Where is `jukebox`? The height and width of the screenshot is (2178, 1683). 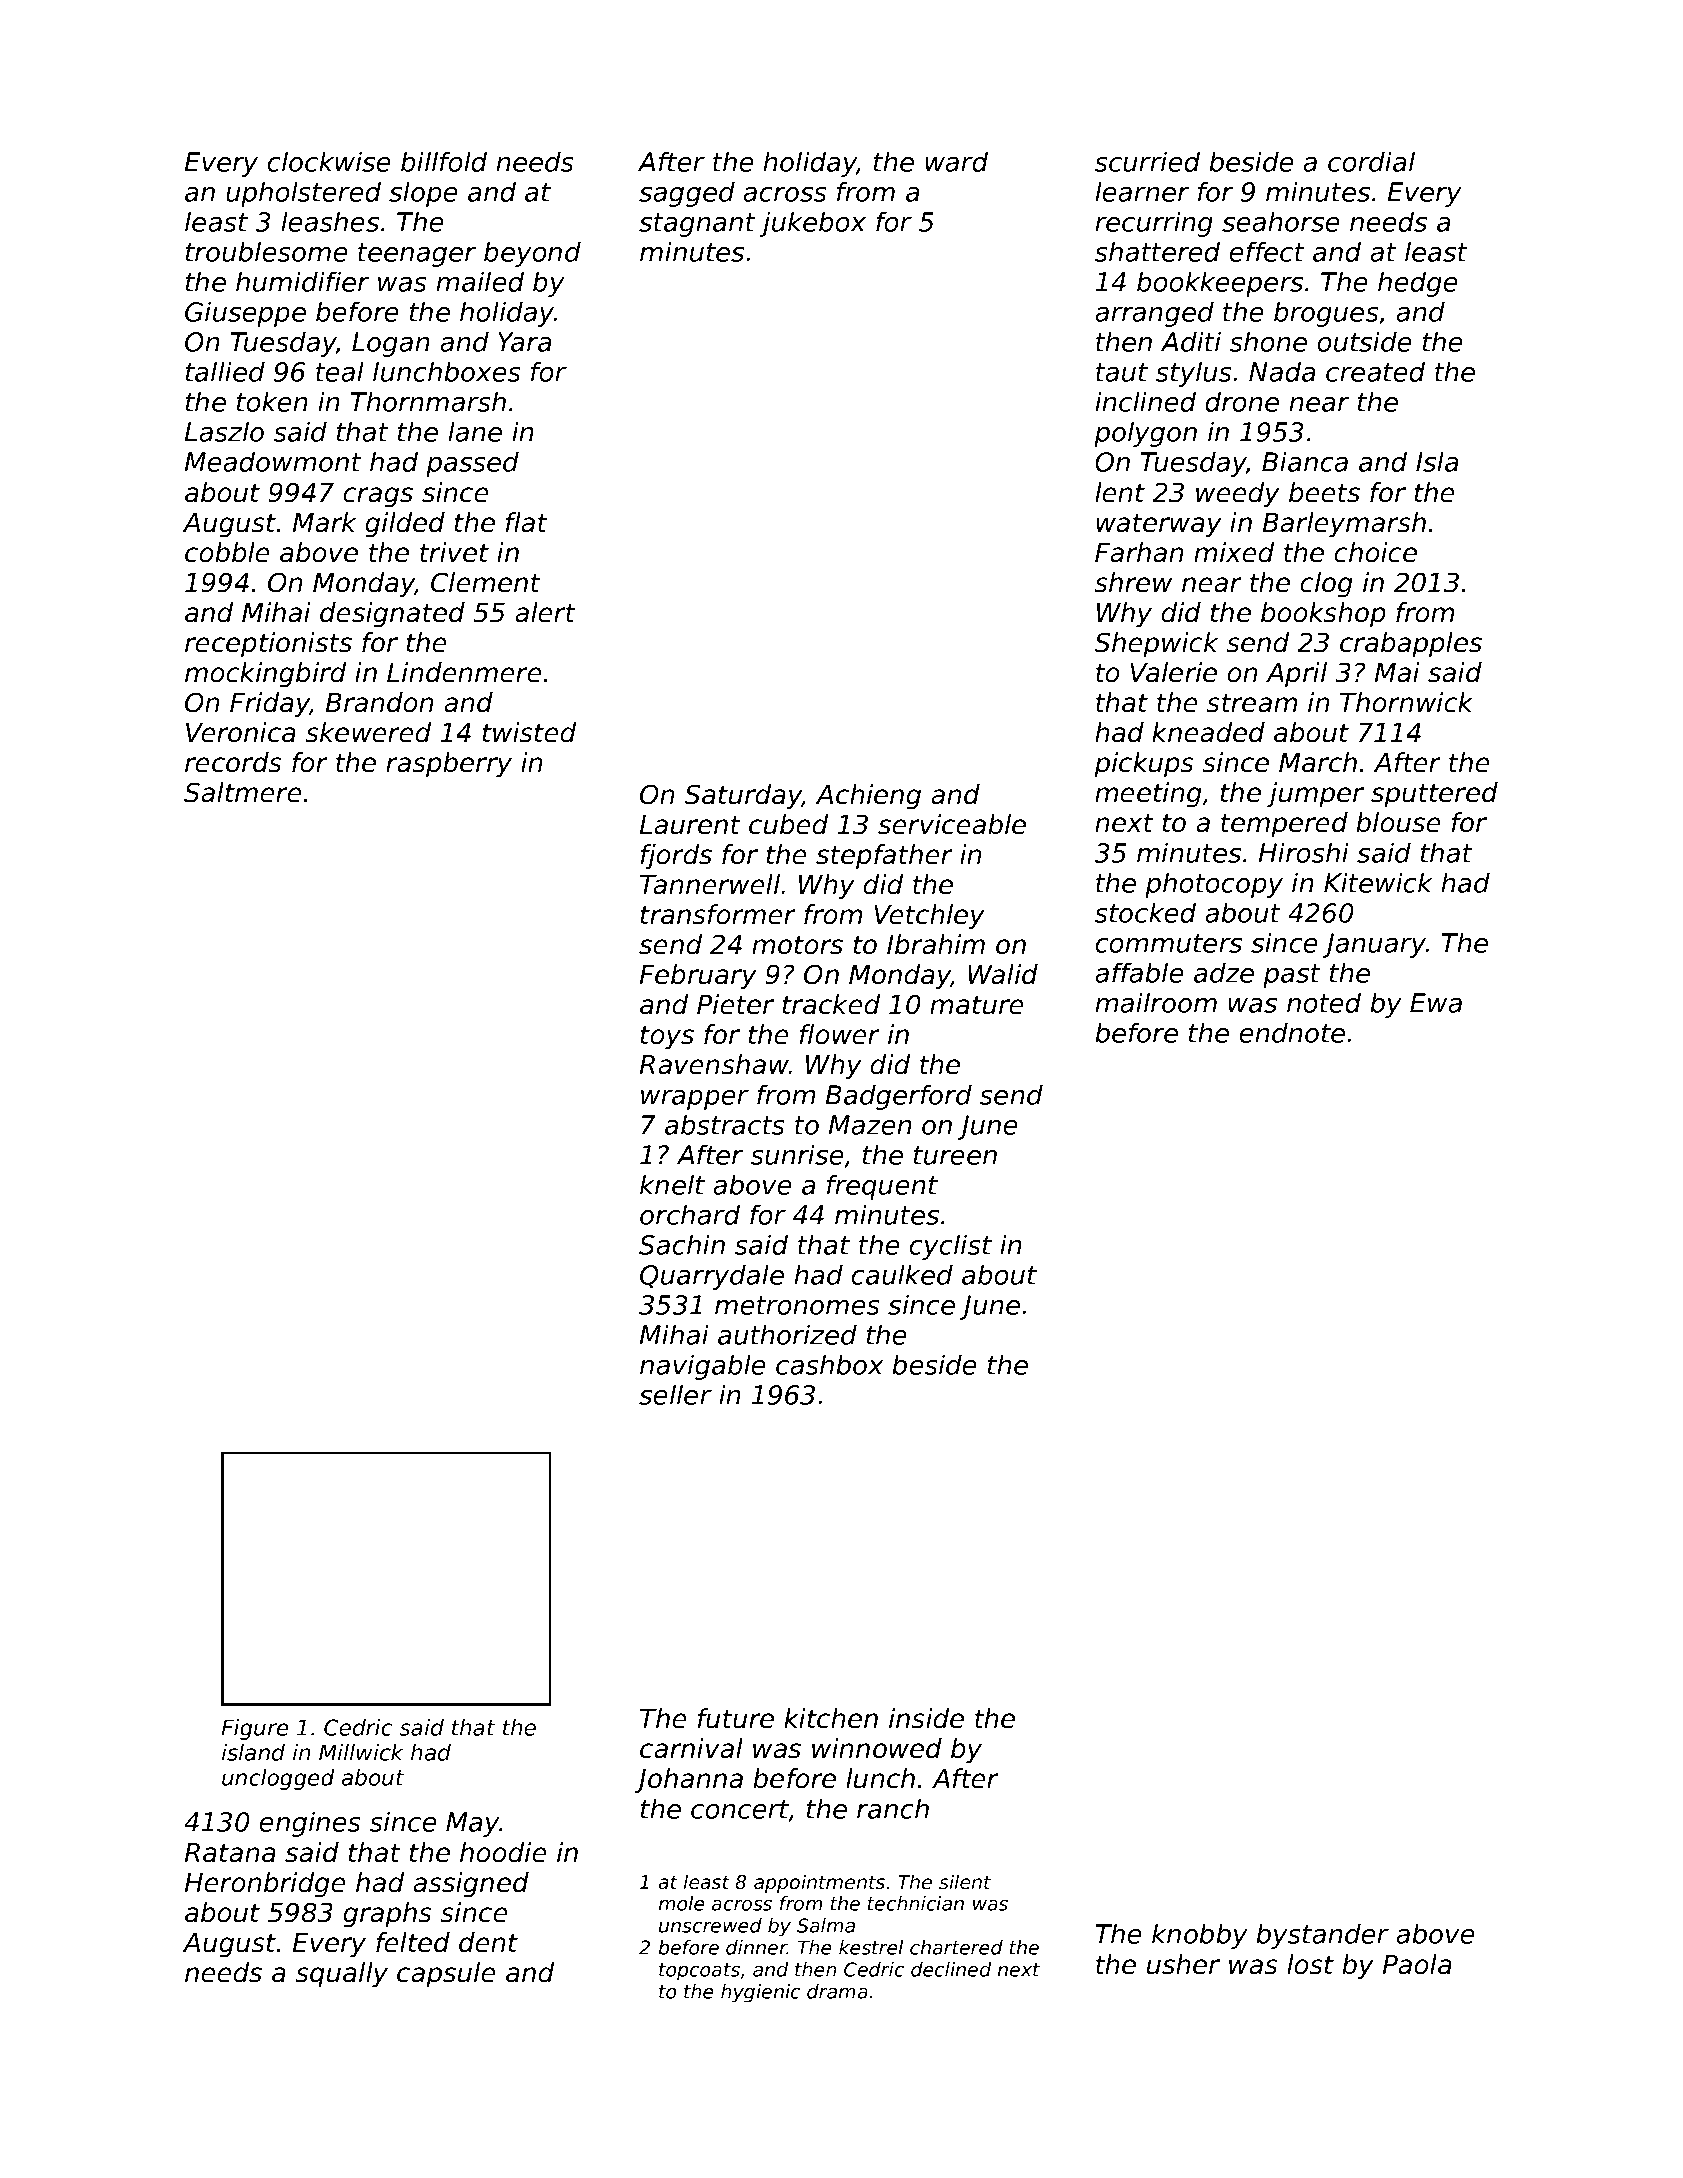
jukebox is located at coordinates (813, 224).
